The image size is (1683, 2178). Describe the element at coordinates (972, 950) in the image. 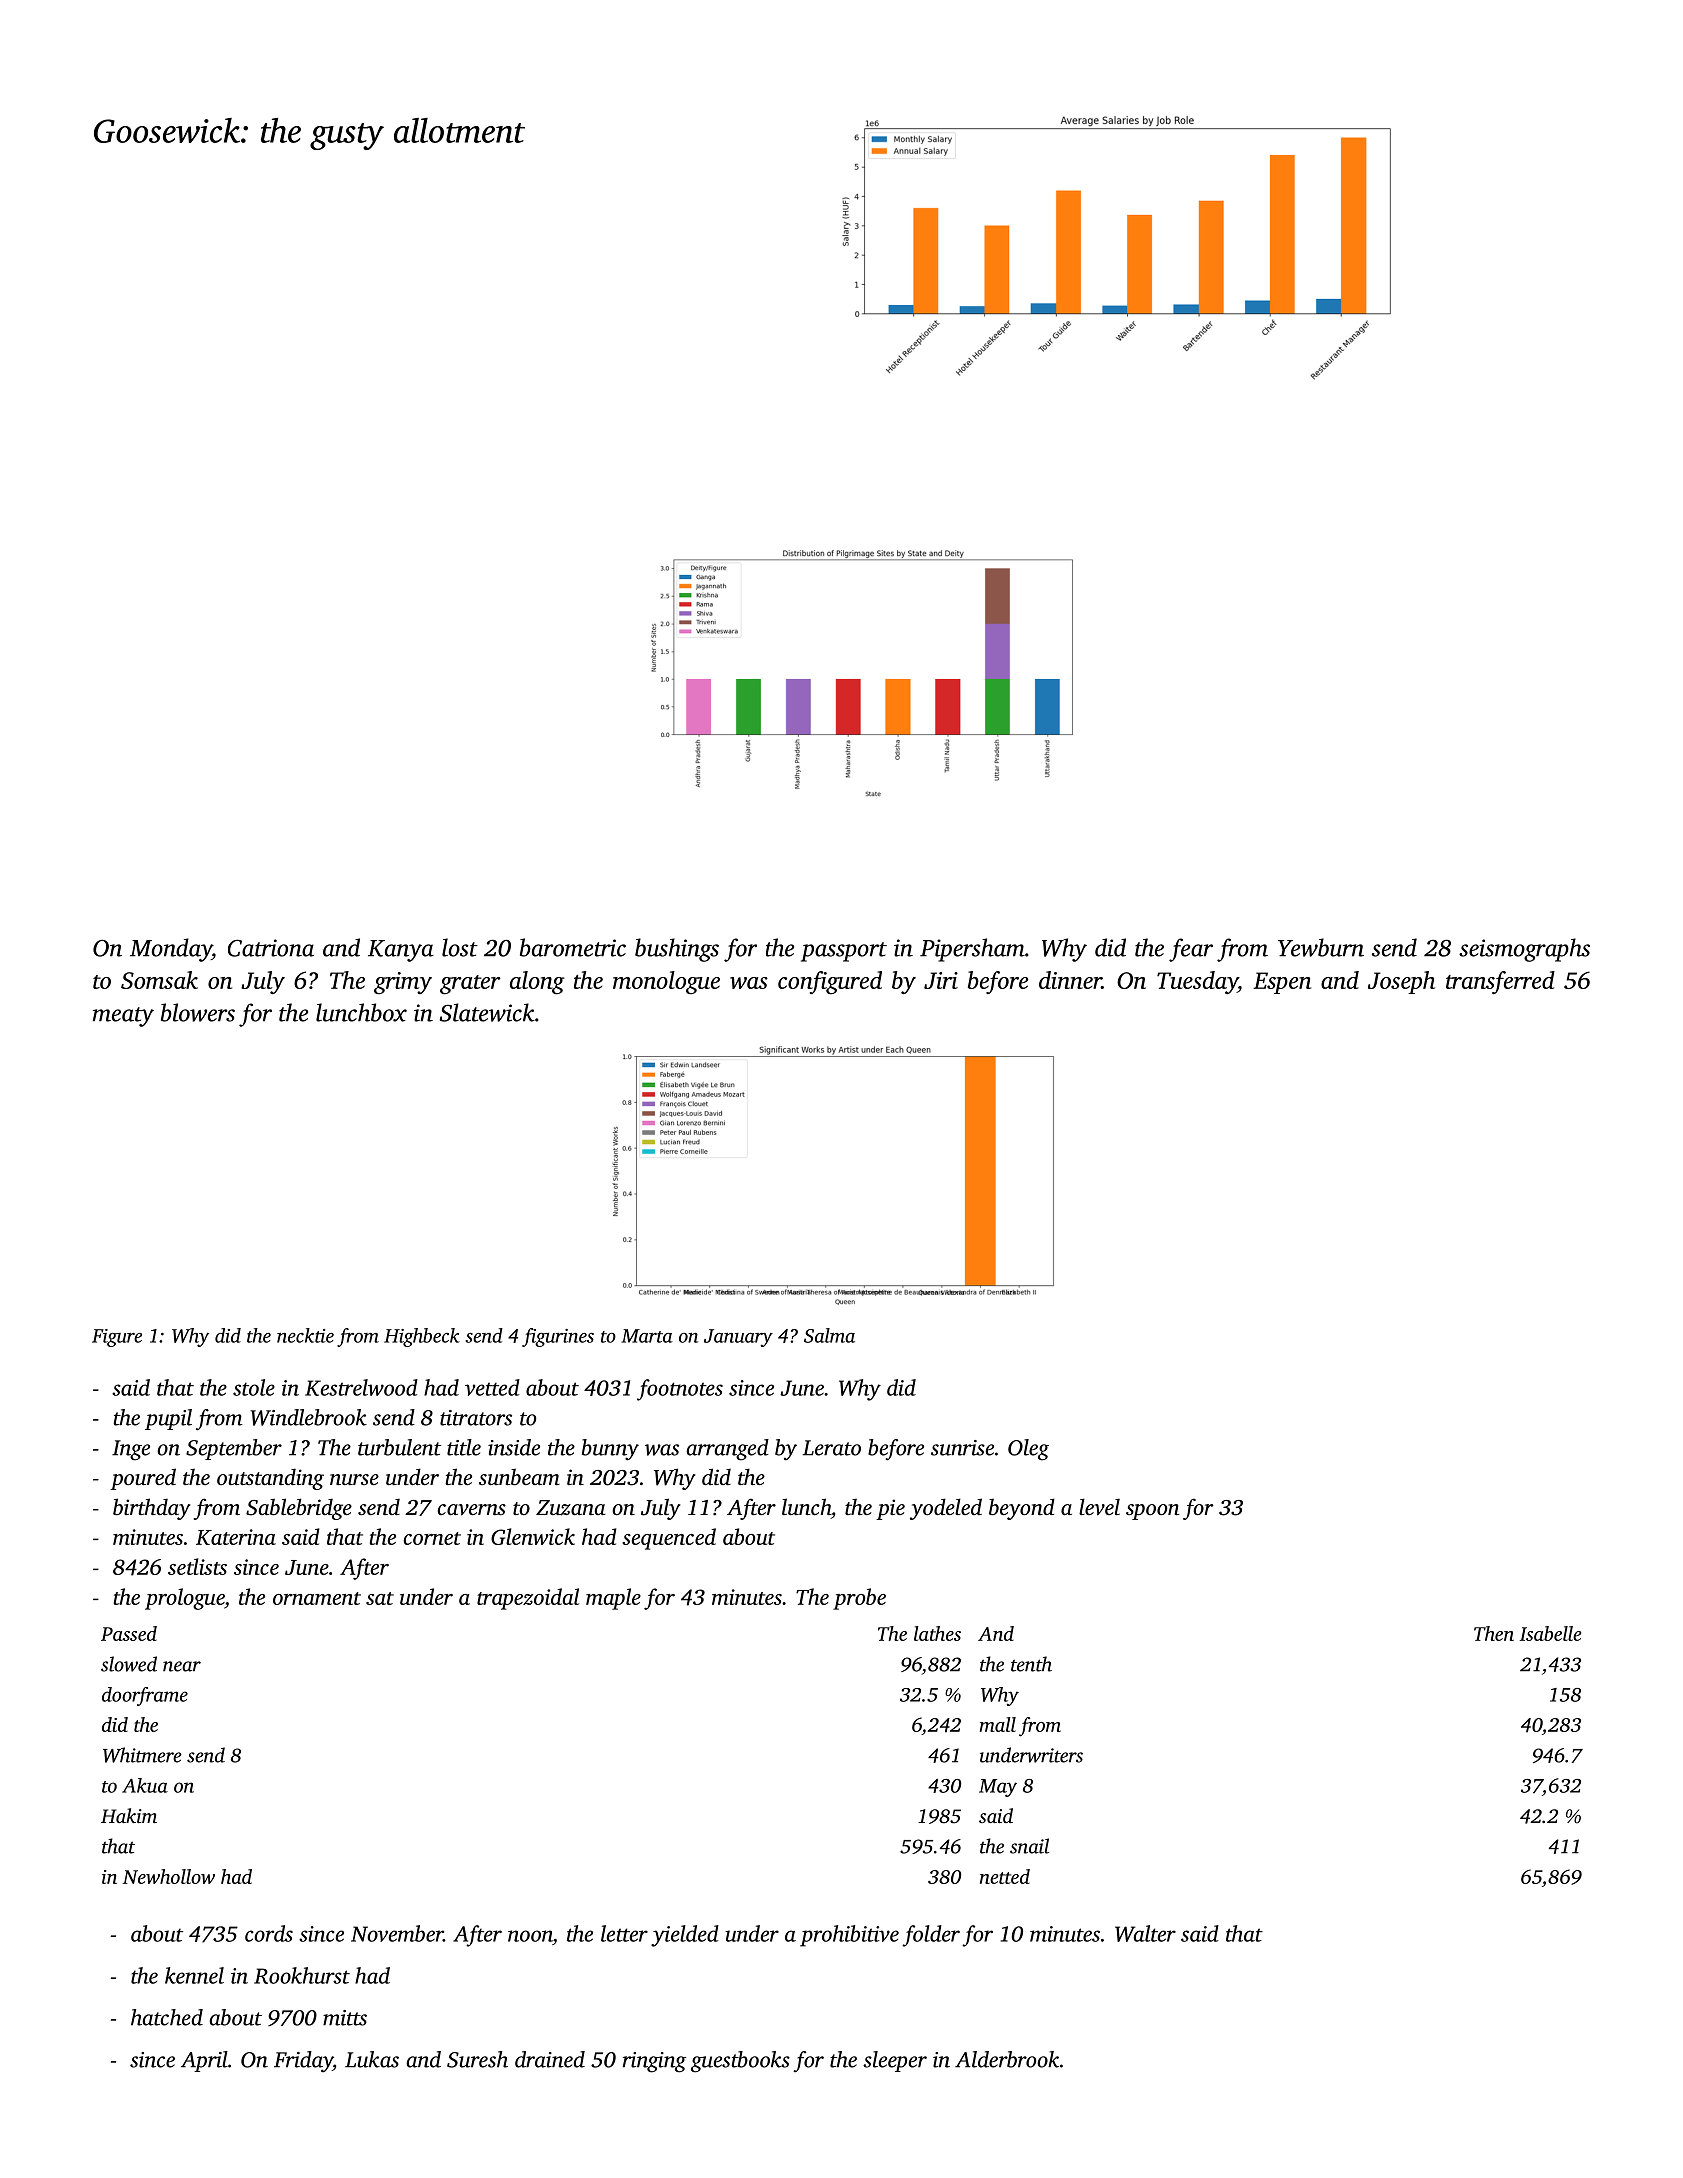

I see `Pipersham` at that location.
